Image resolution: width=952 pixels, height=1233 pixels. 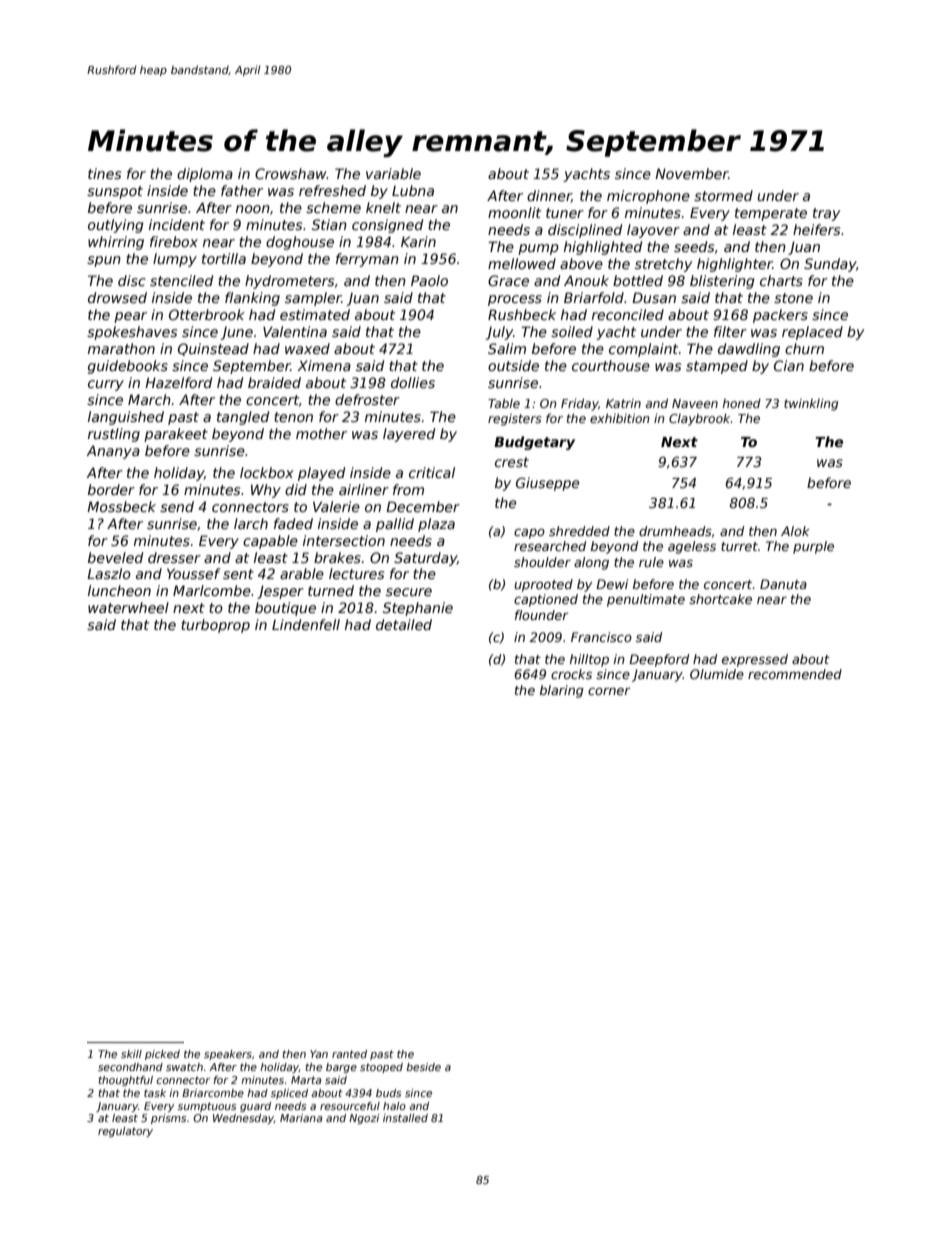 What do you see at coordinates (228, 1055) in the page?
I see `speakers` at bounding box center [228, 1055].
